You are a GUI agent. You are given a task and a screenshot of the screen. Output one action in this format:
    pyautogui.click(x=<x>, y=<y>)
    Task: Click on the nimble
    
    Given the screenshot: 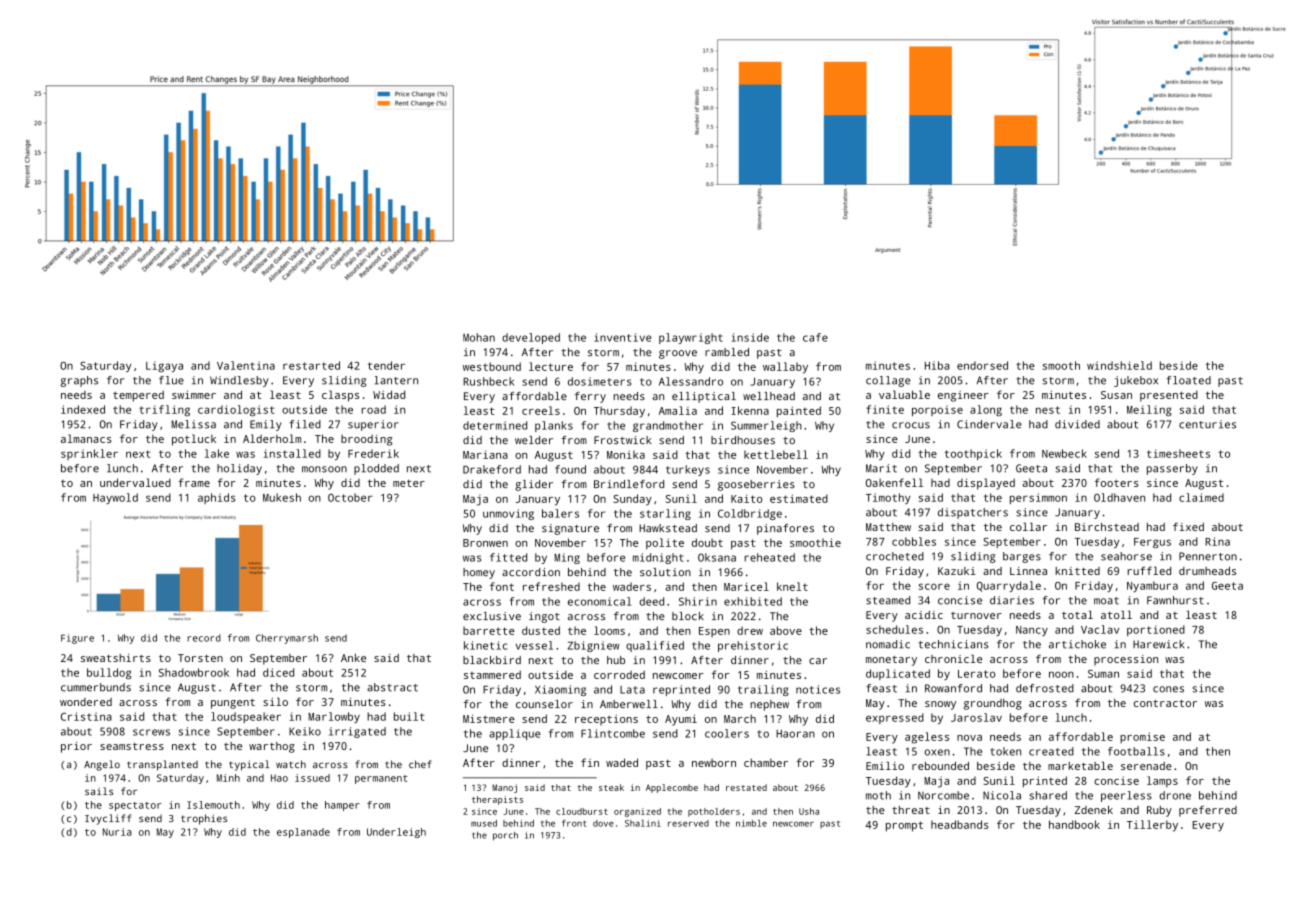 What is the action you would take?
    pyautogui.click(x=751, y=823)
